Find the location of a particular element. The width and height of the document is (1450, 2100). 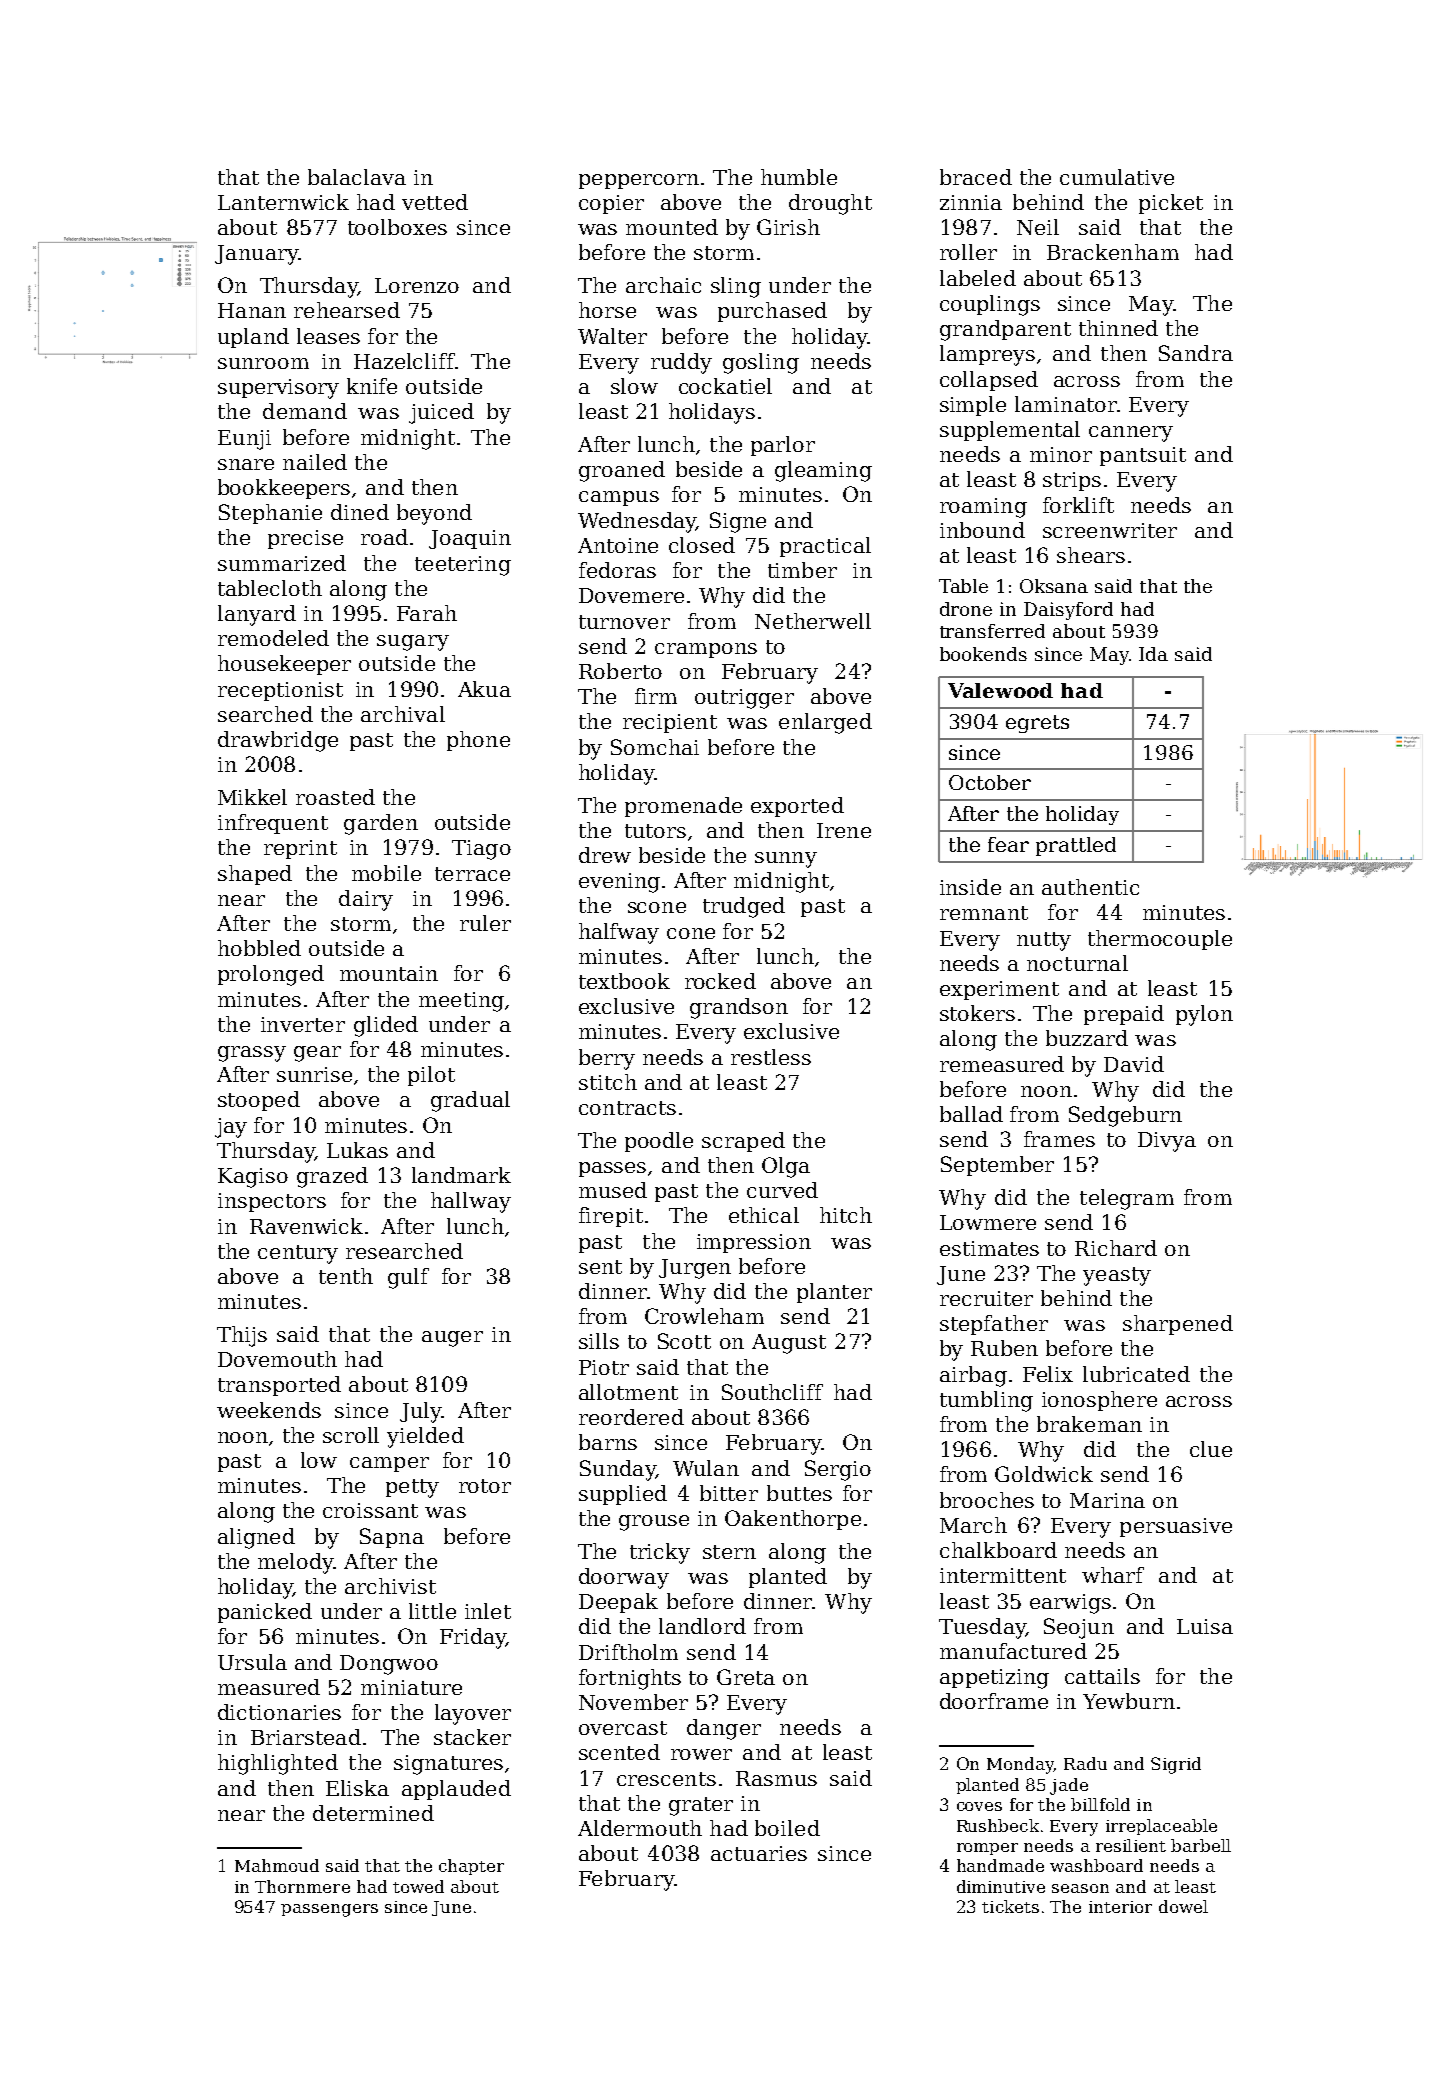

stacker is located at coordinates (472, 1737).
